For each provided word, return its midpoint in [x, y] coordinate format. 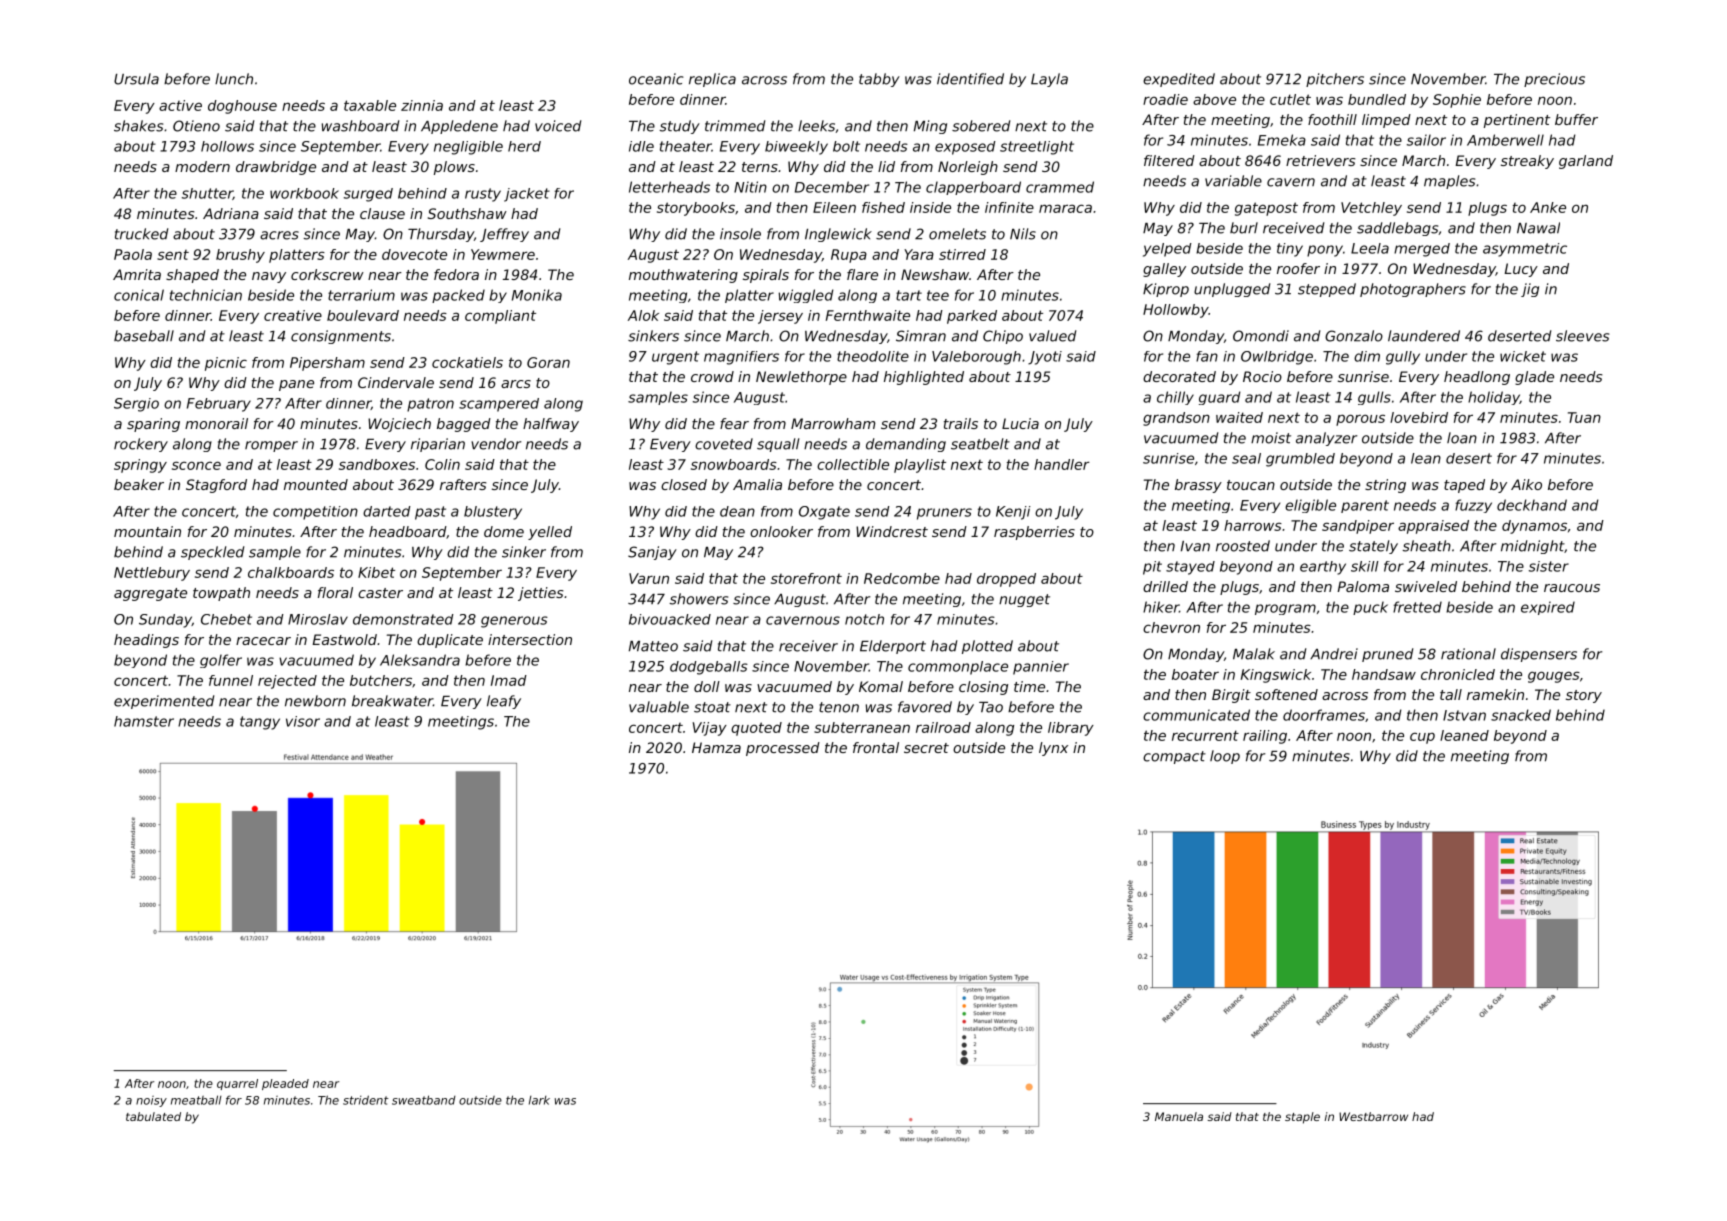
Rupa [849, 256]
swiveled [1426, 586]
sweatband [424, 1100]
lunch [234, 79]
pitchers [1335, 80]
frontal [876, 747]
